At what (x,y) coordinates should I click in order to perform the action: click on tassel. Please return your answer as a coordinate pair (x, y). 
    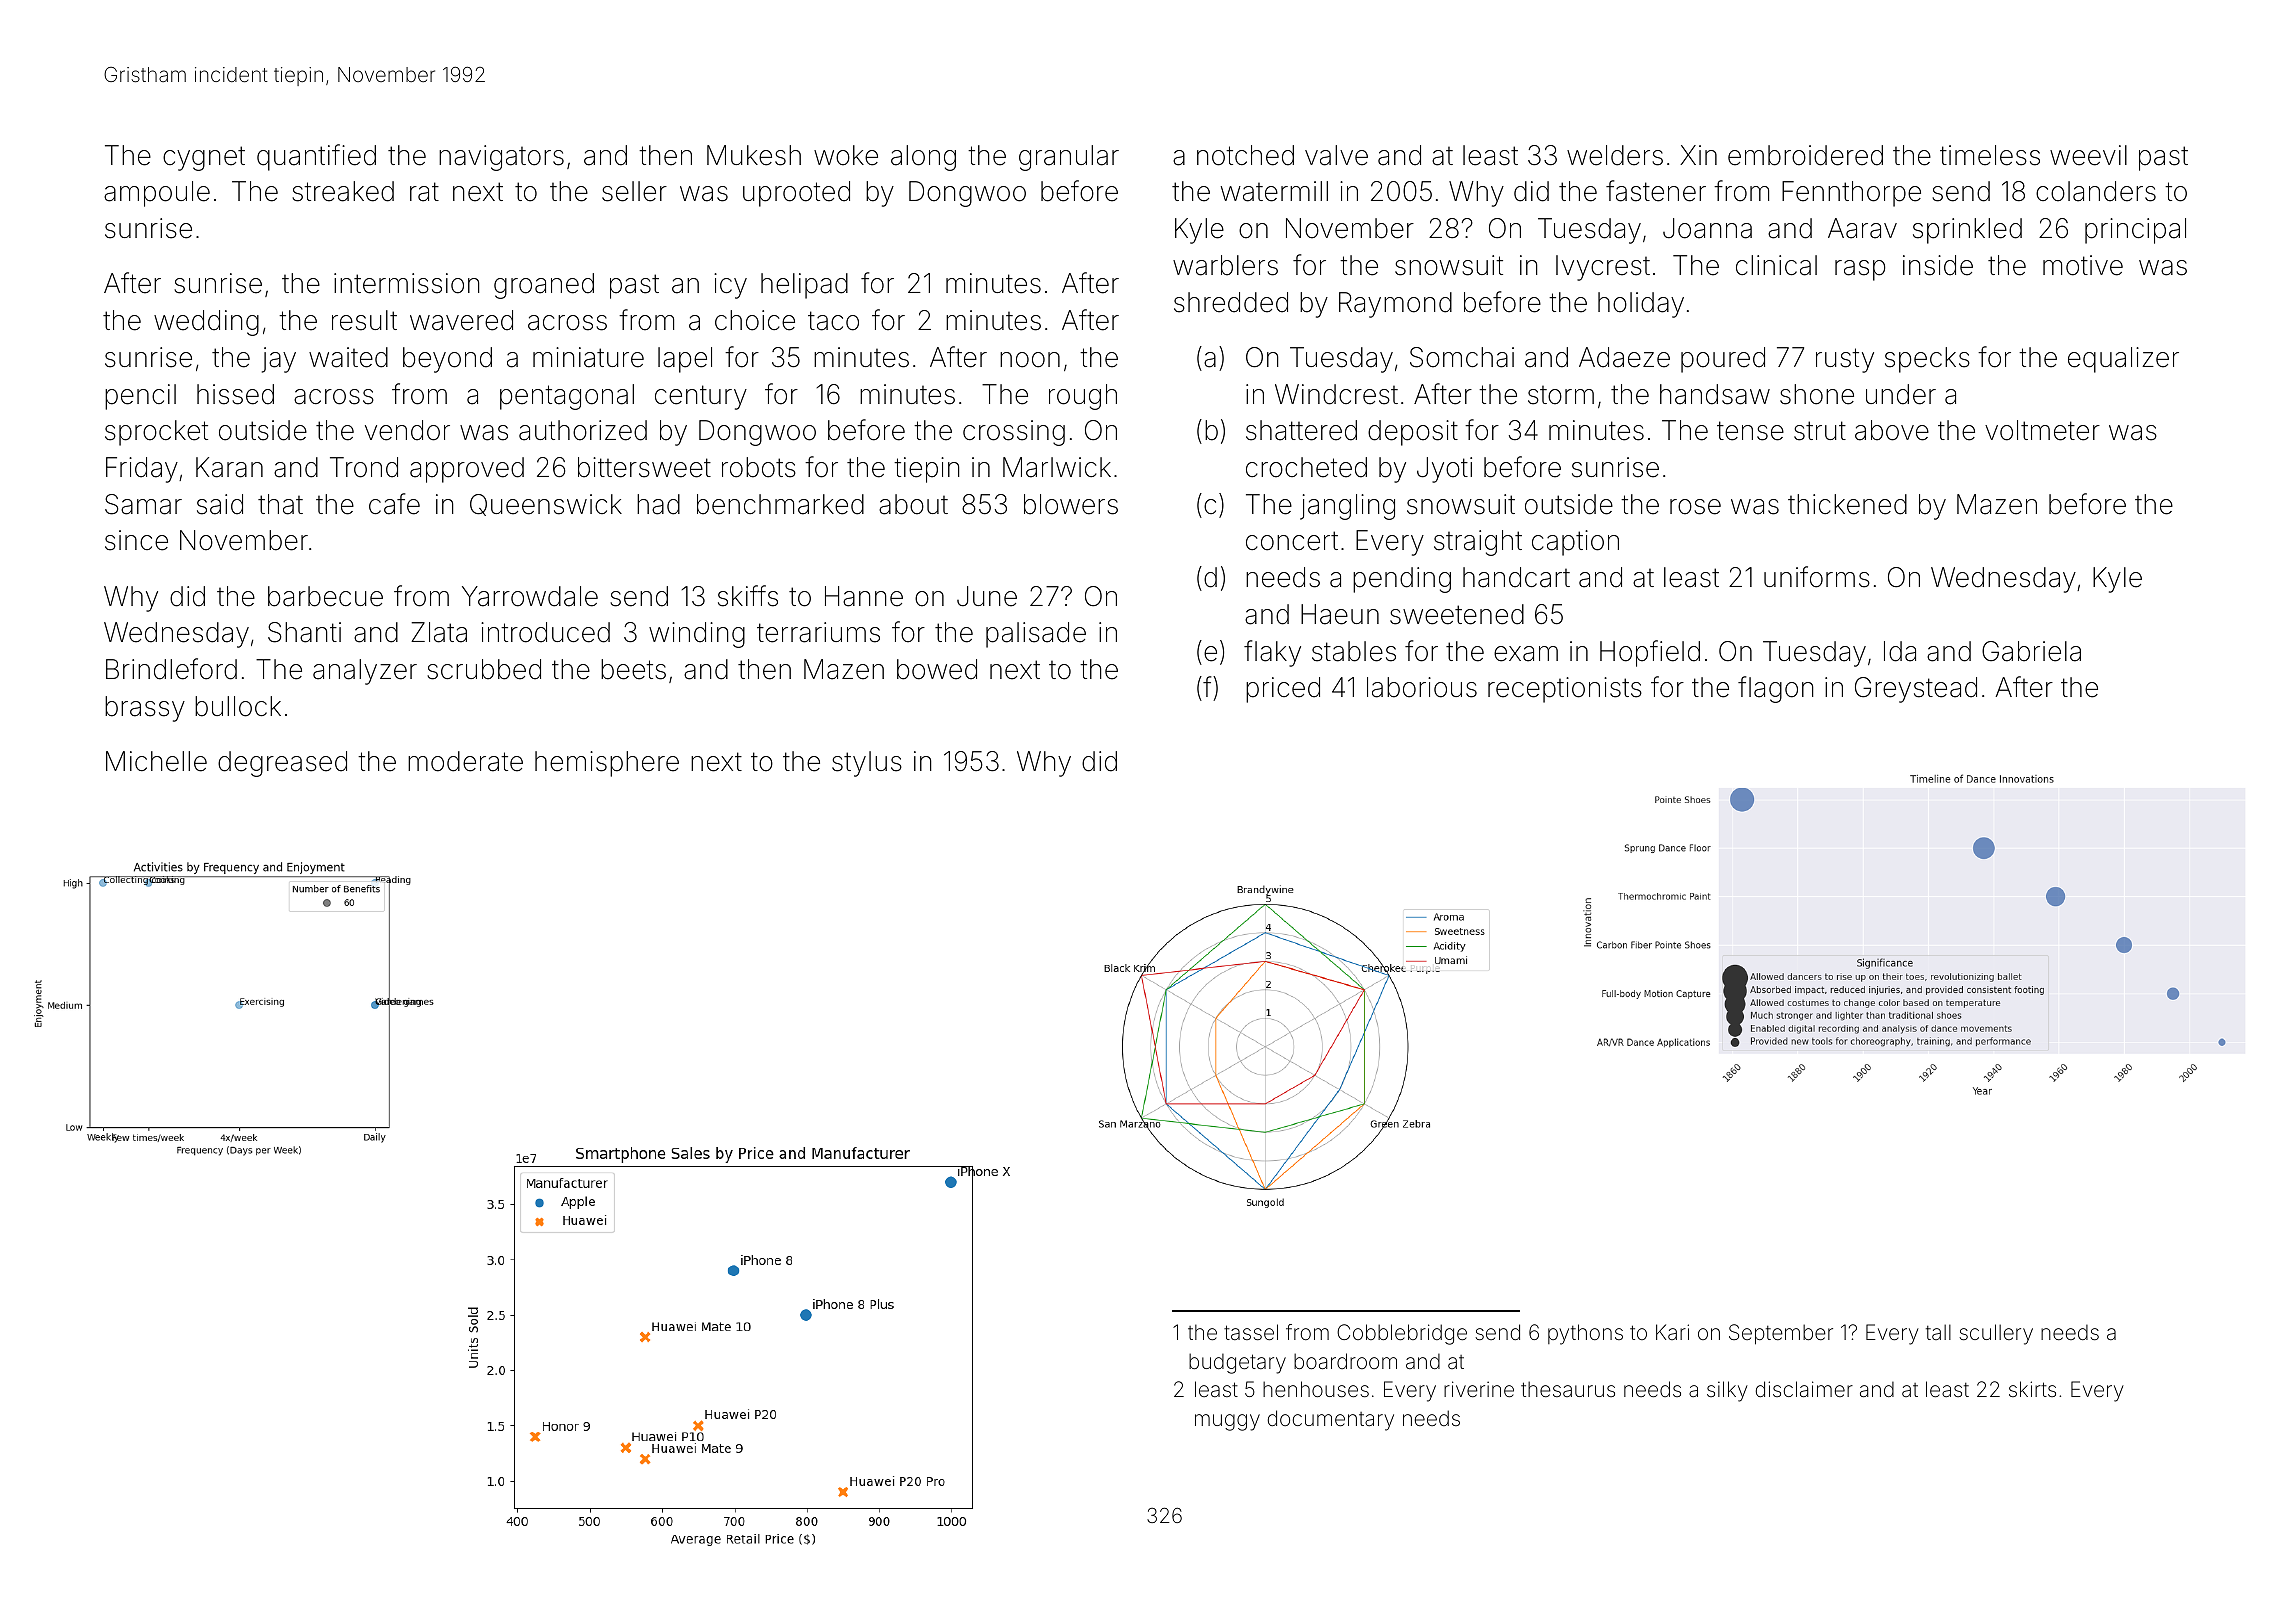
    Looking at the image, I should click on (1251, 1332).
